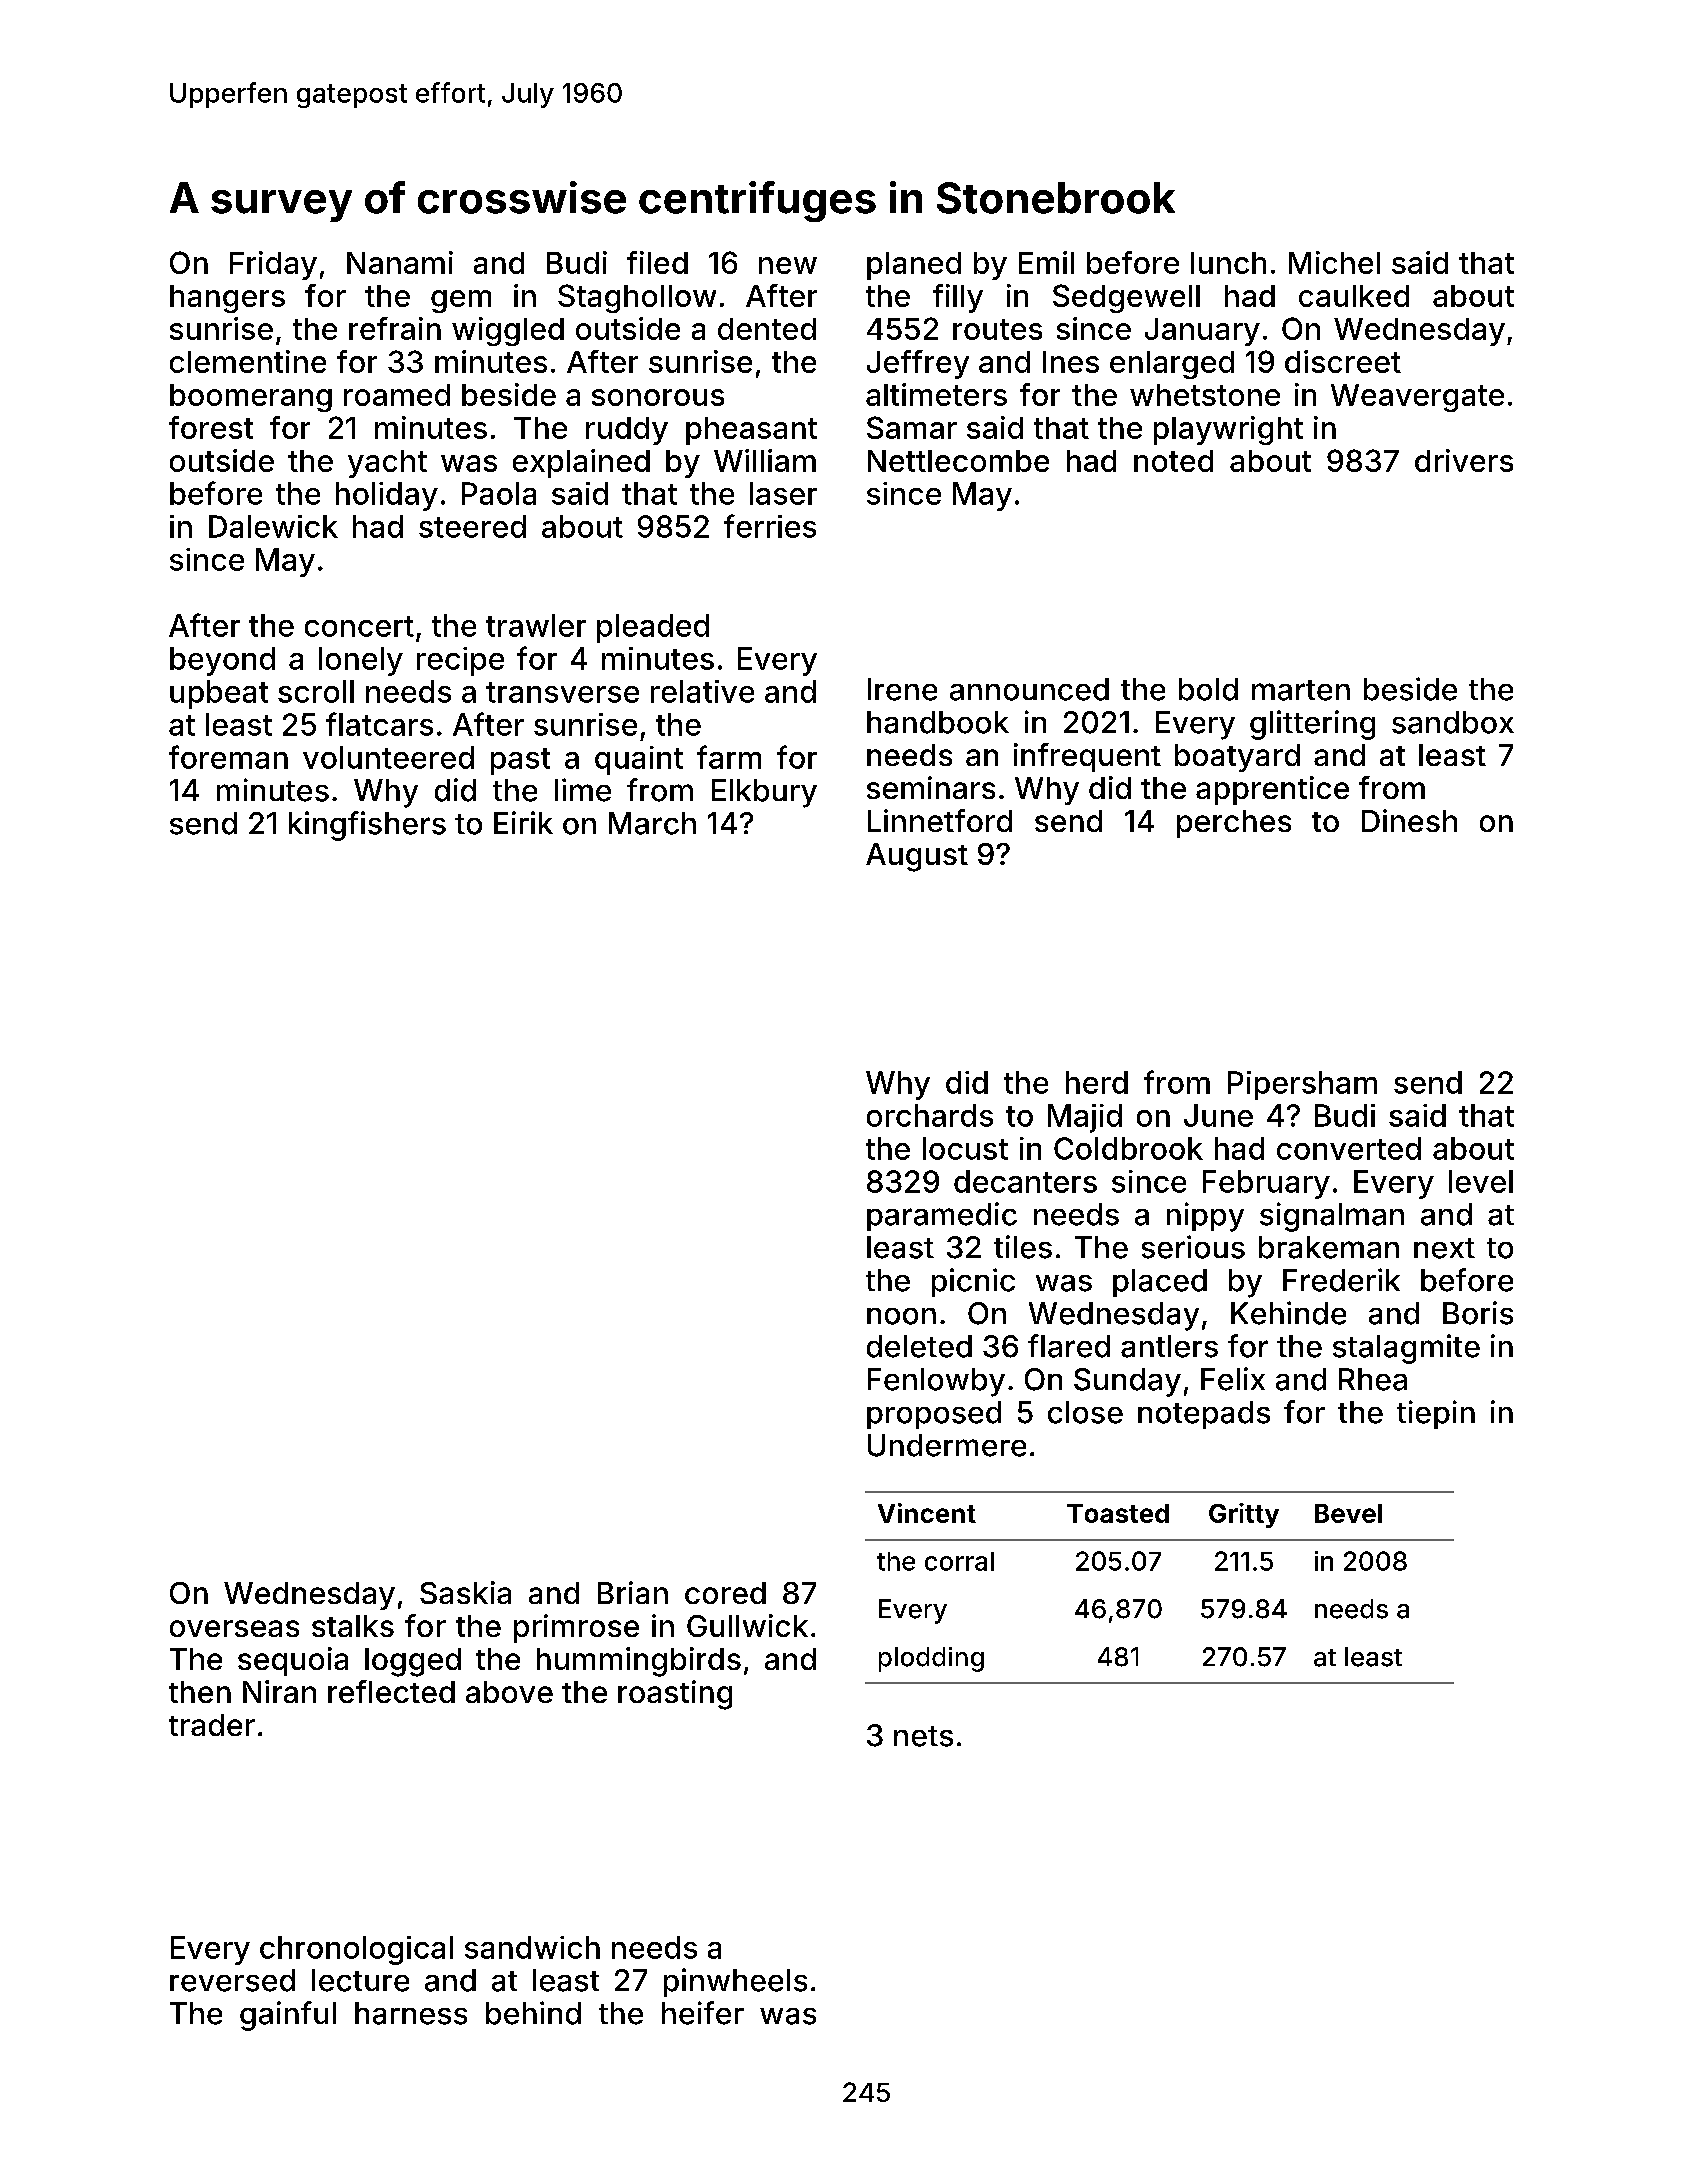  Describe the element at coordinates (1453, 722) in the screenshot. I see `sandbox` at that location.
